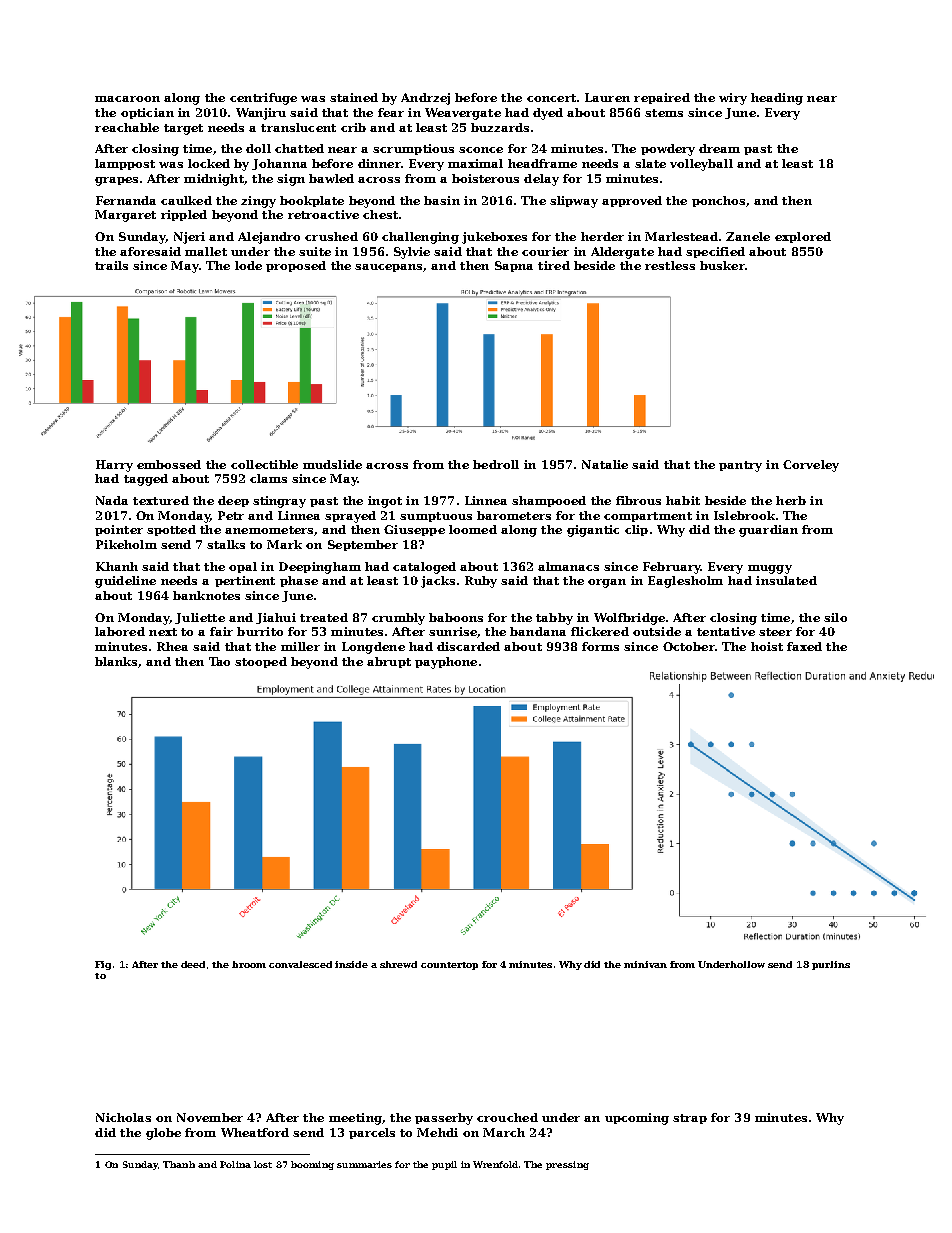  I want to click on purlins, so click(831, 965).
